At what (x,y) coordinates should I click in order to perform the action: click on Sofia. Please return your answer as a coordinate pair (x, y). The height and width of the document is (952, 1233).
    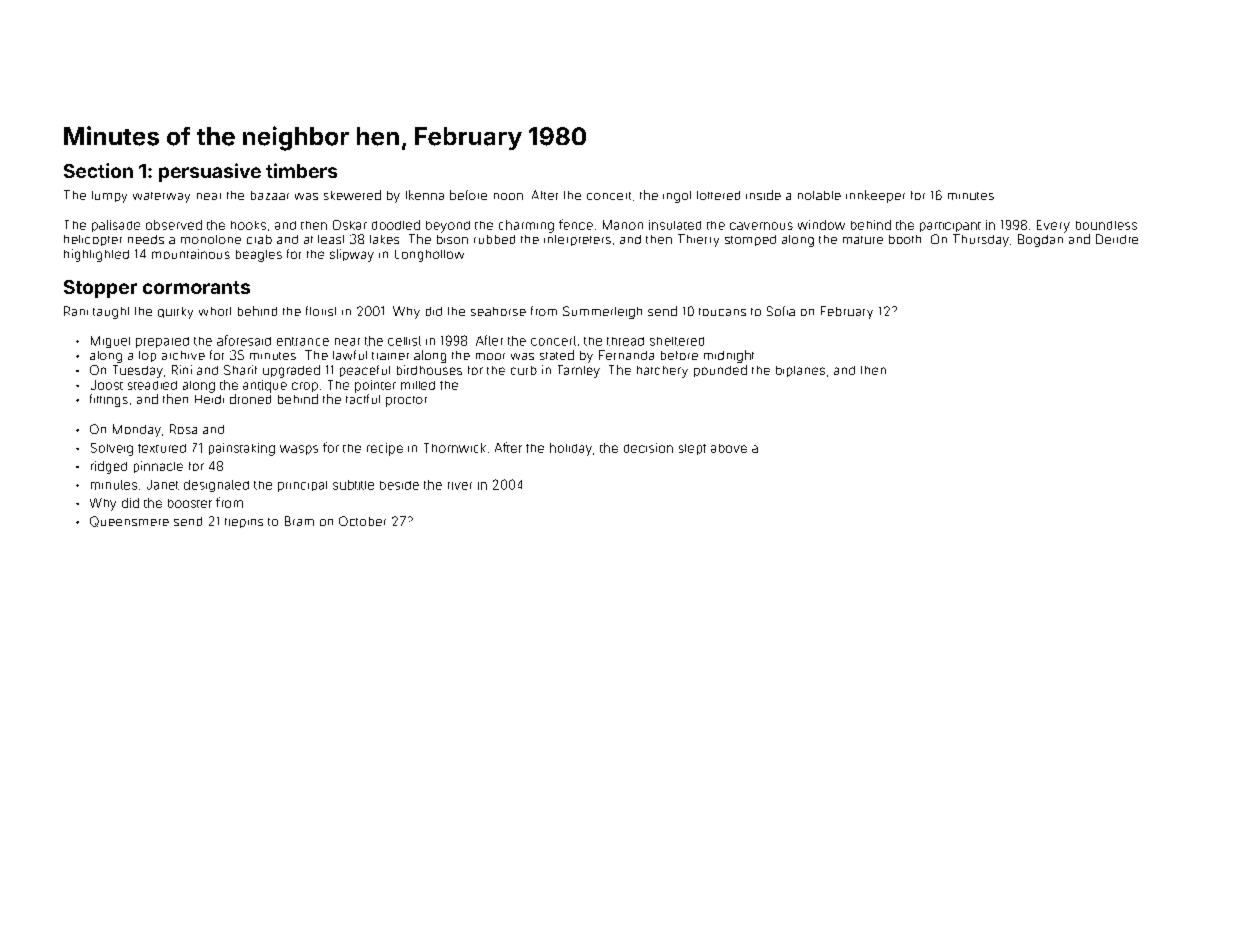
    Looking at the image, I should click on (781, 311).
